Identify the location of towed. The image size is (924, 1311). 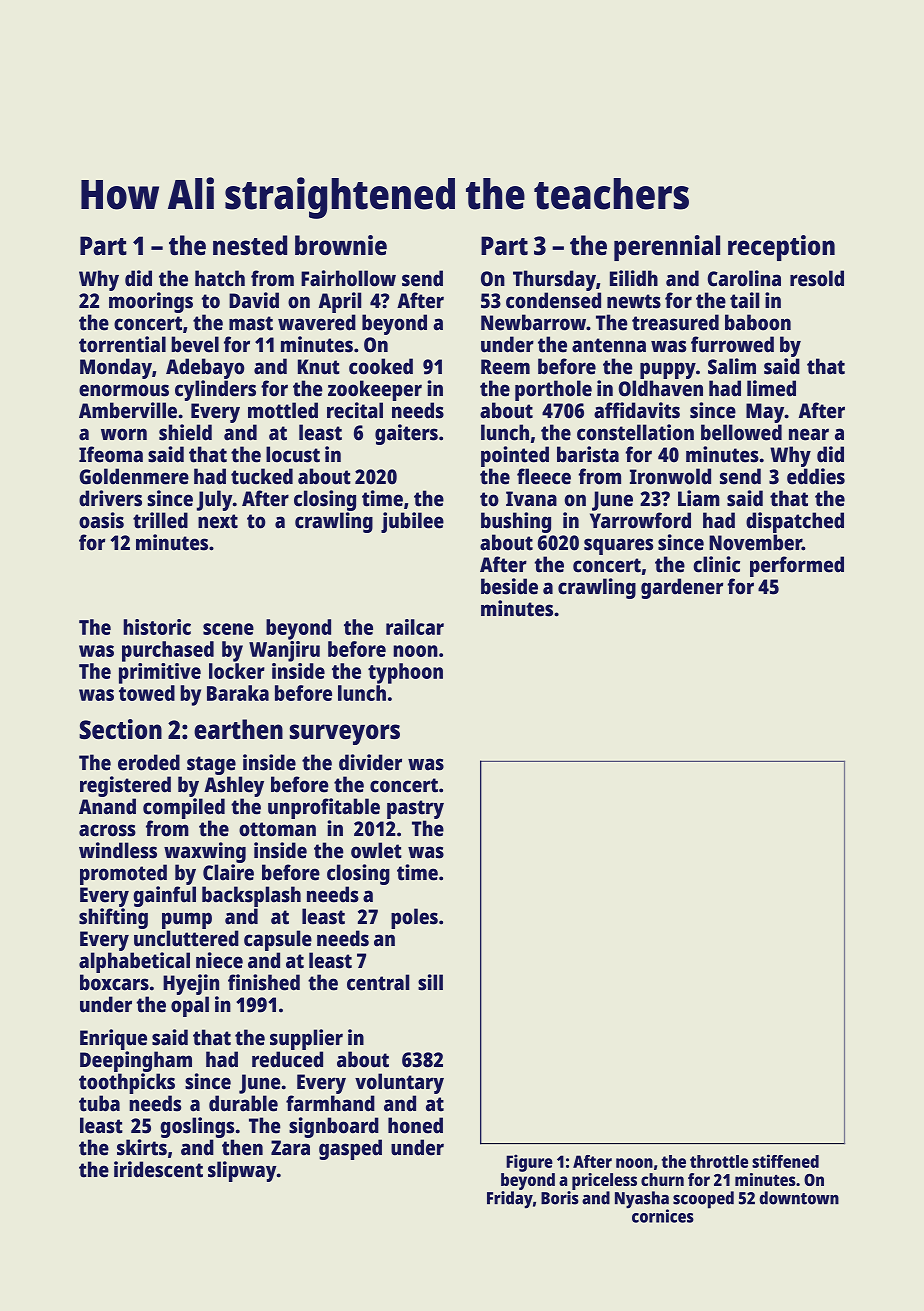
(147, 693).
